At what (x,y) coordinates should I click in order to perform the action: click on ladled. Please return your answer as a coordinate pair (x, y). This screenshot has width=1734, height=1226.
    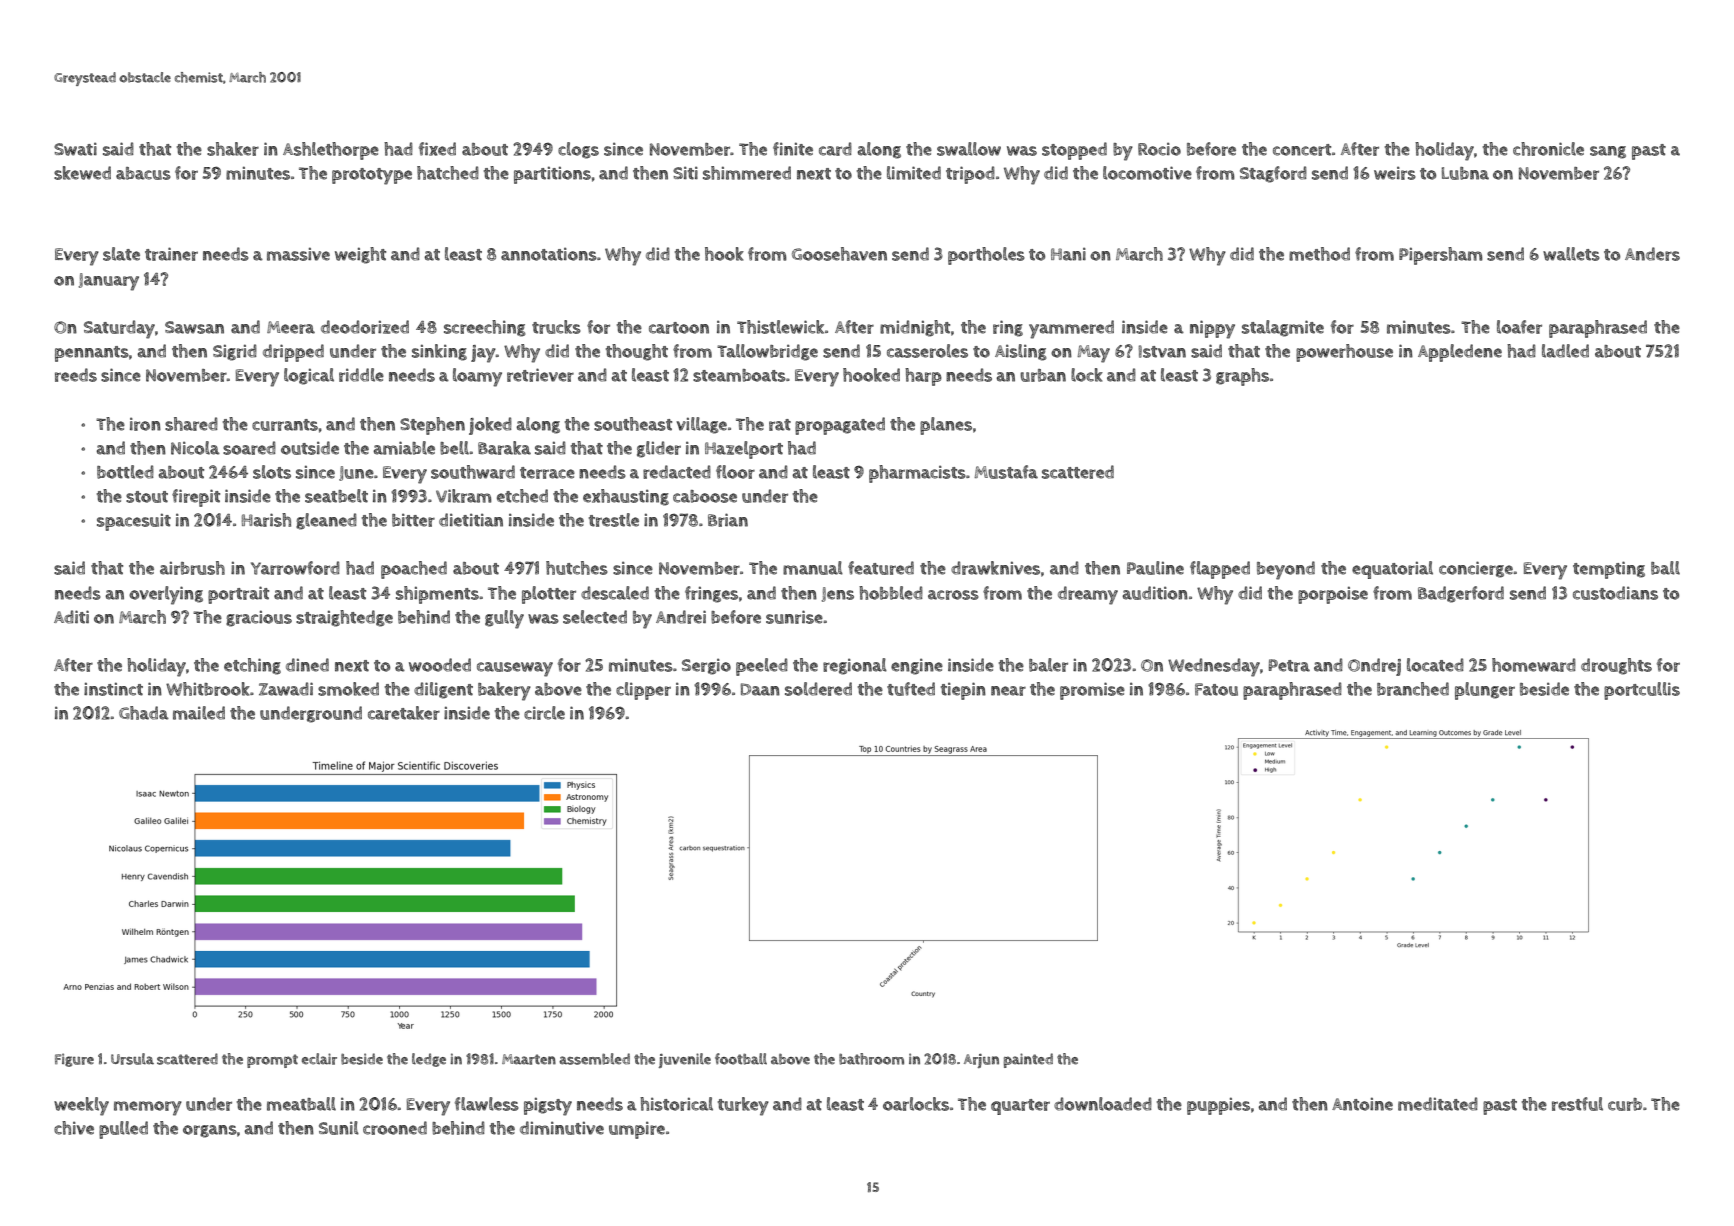
    Looking at the image, I should click on (1565, 351).
